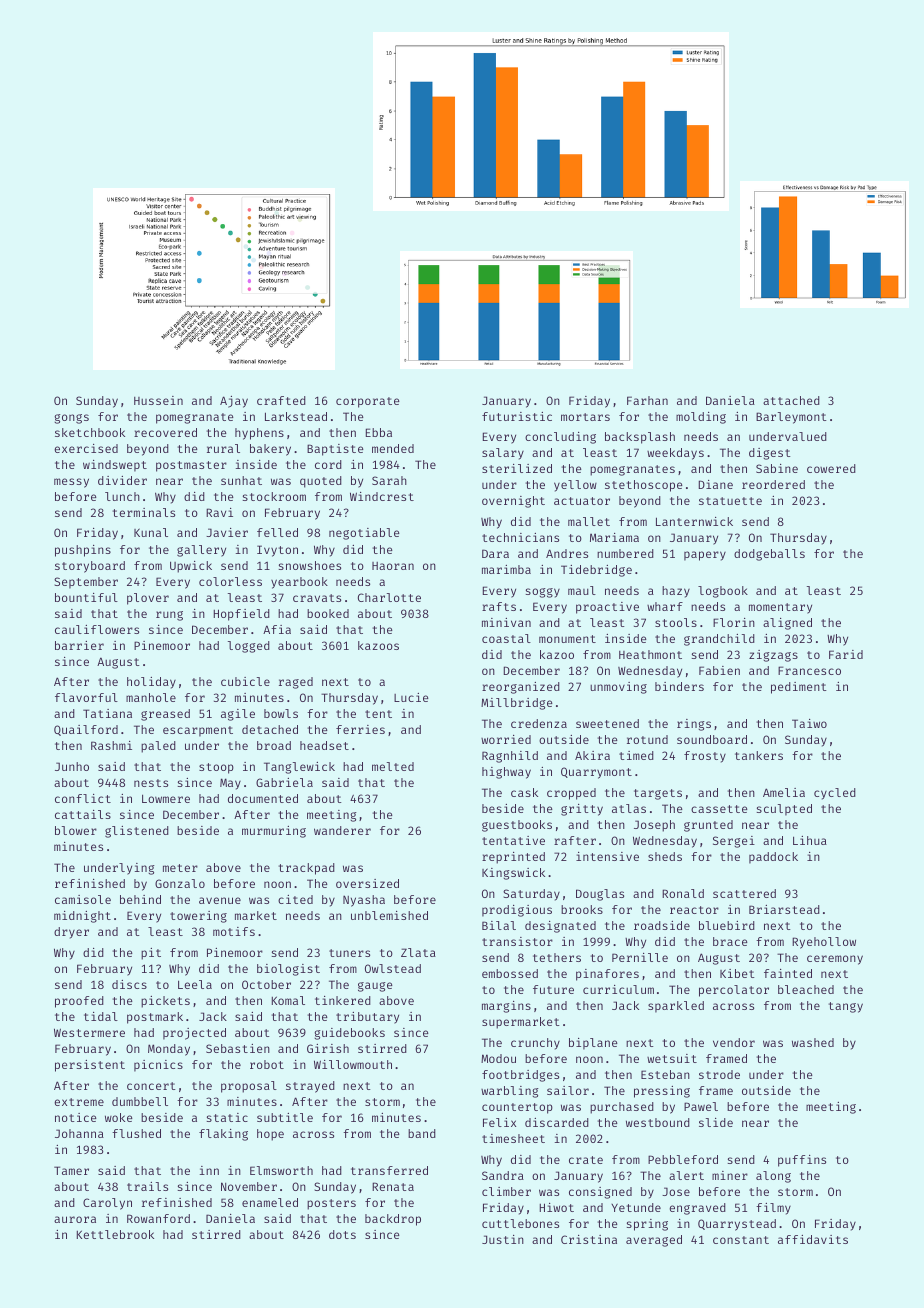  I want to click on biologist, so click(288, 970).
